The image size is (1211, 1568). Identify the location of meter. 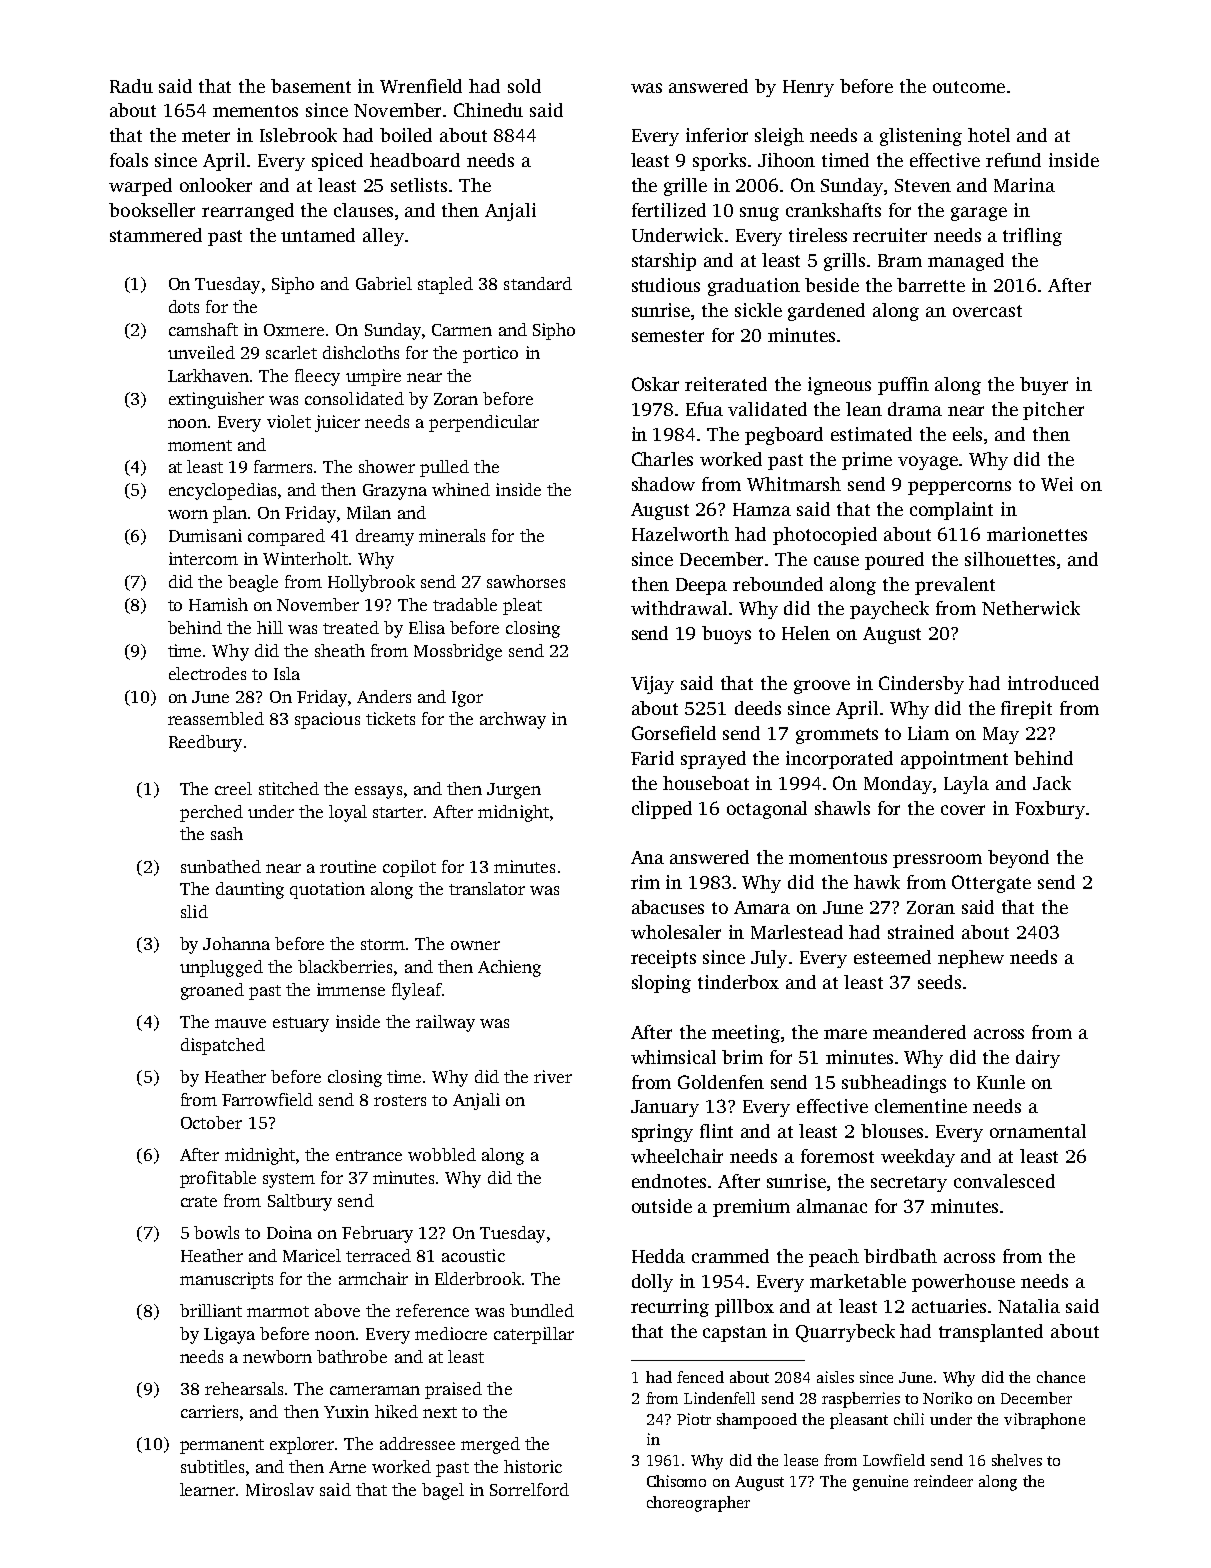
(206, 136).
